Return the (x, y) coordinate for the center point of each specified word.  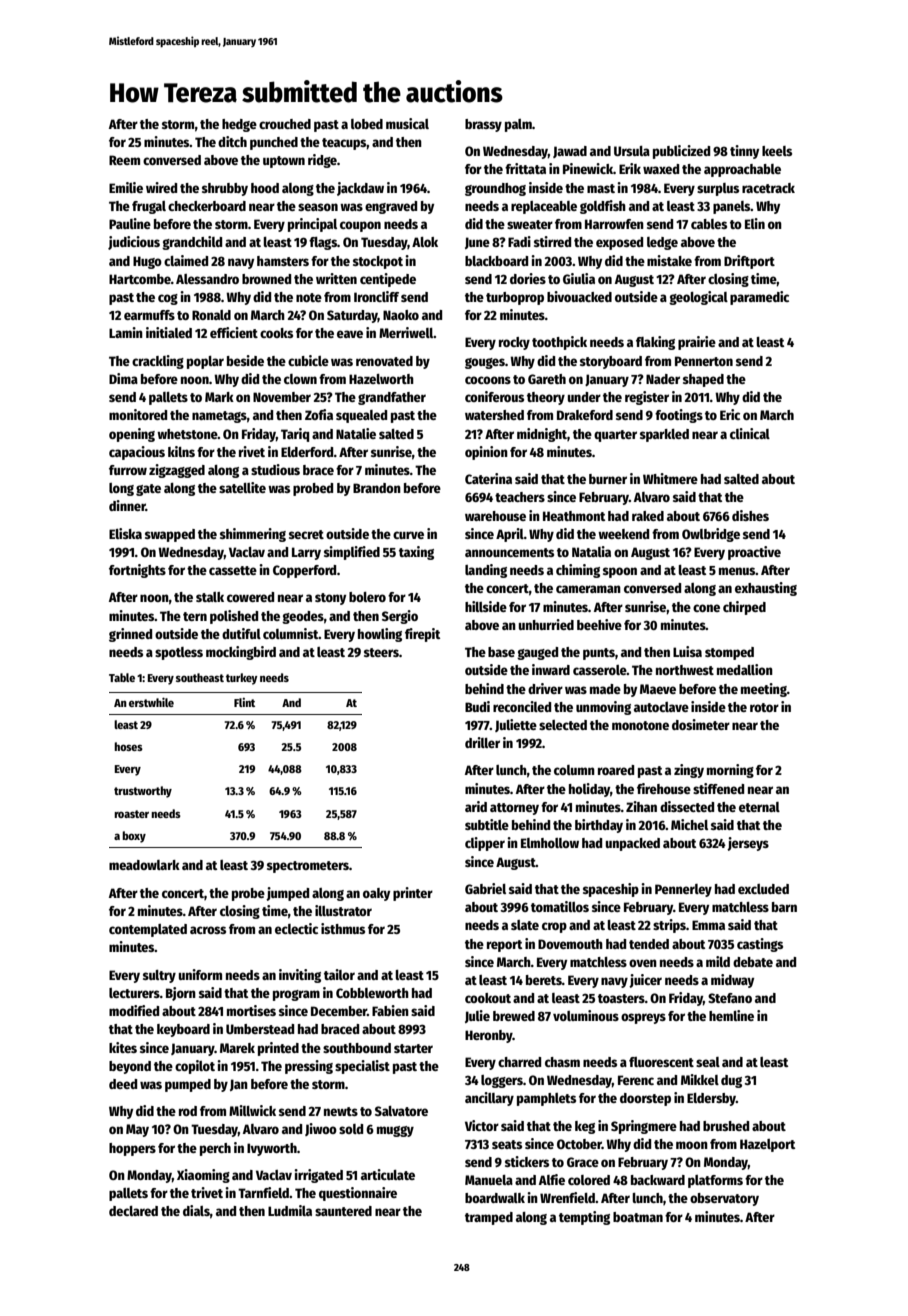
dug (731, 1081)
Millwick (252, 1110)
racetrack (768, 188)
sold (351, 1129)
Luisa (687, 651)
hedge (239, 125)
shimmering (253, 535)
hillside (486, 606)
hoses (128, 746)
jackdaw (360, 189)
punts (599, 654)
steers (381, 652)
